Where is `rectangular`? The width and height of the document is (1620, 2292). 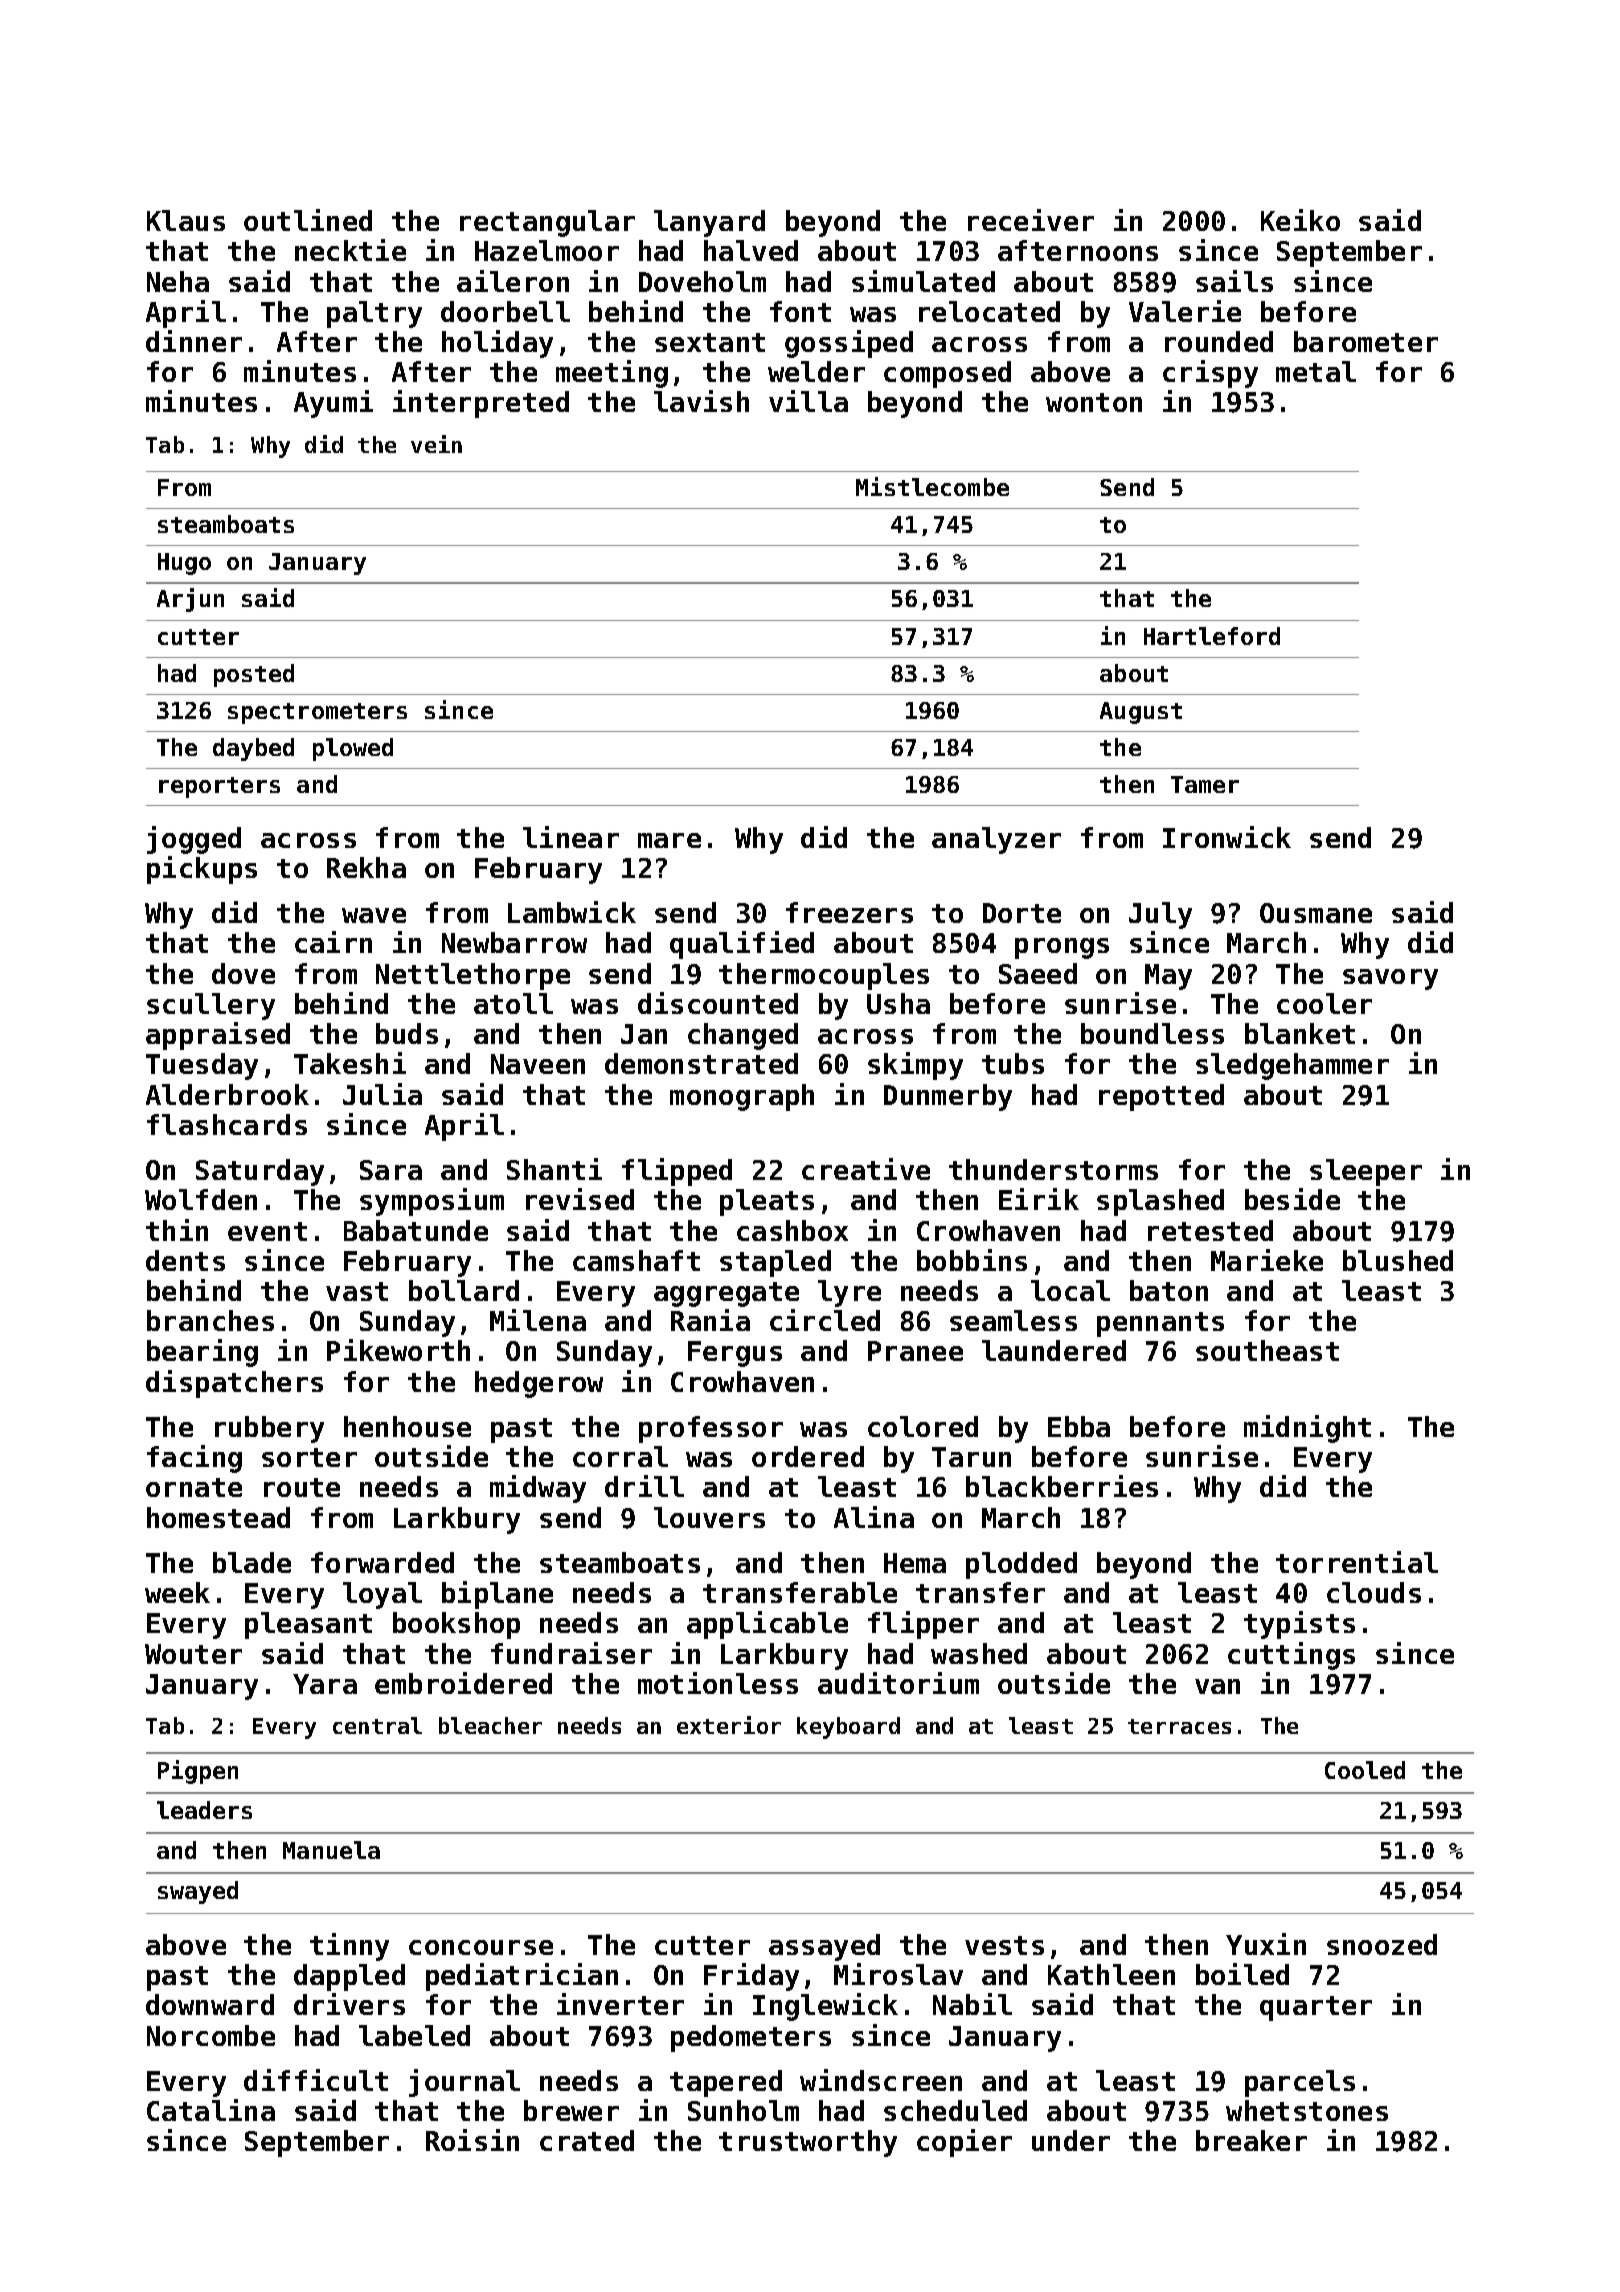 rectangular is located at coordinates (547, 223).
